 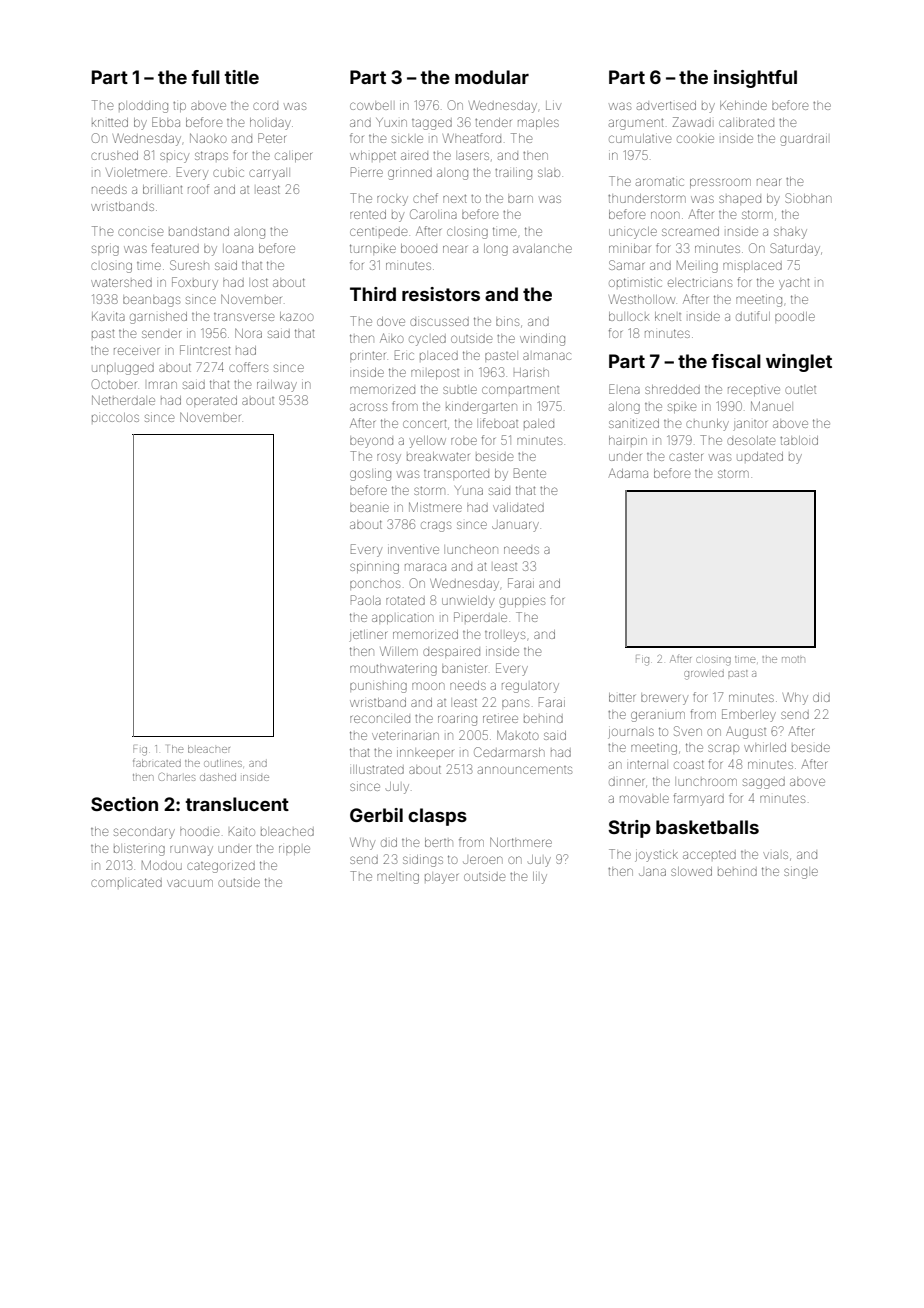 I want to click on Adama, so click(x=628, y=473).
